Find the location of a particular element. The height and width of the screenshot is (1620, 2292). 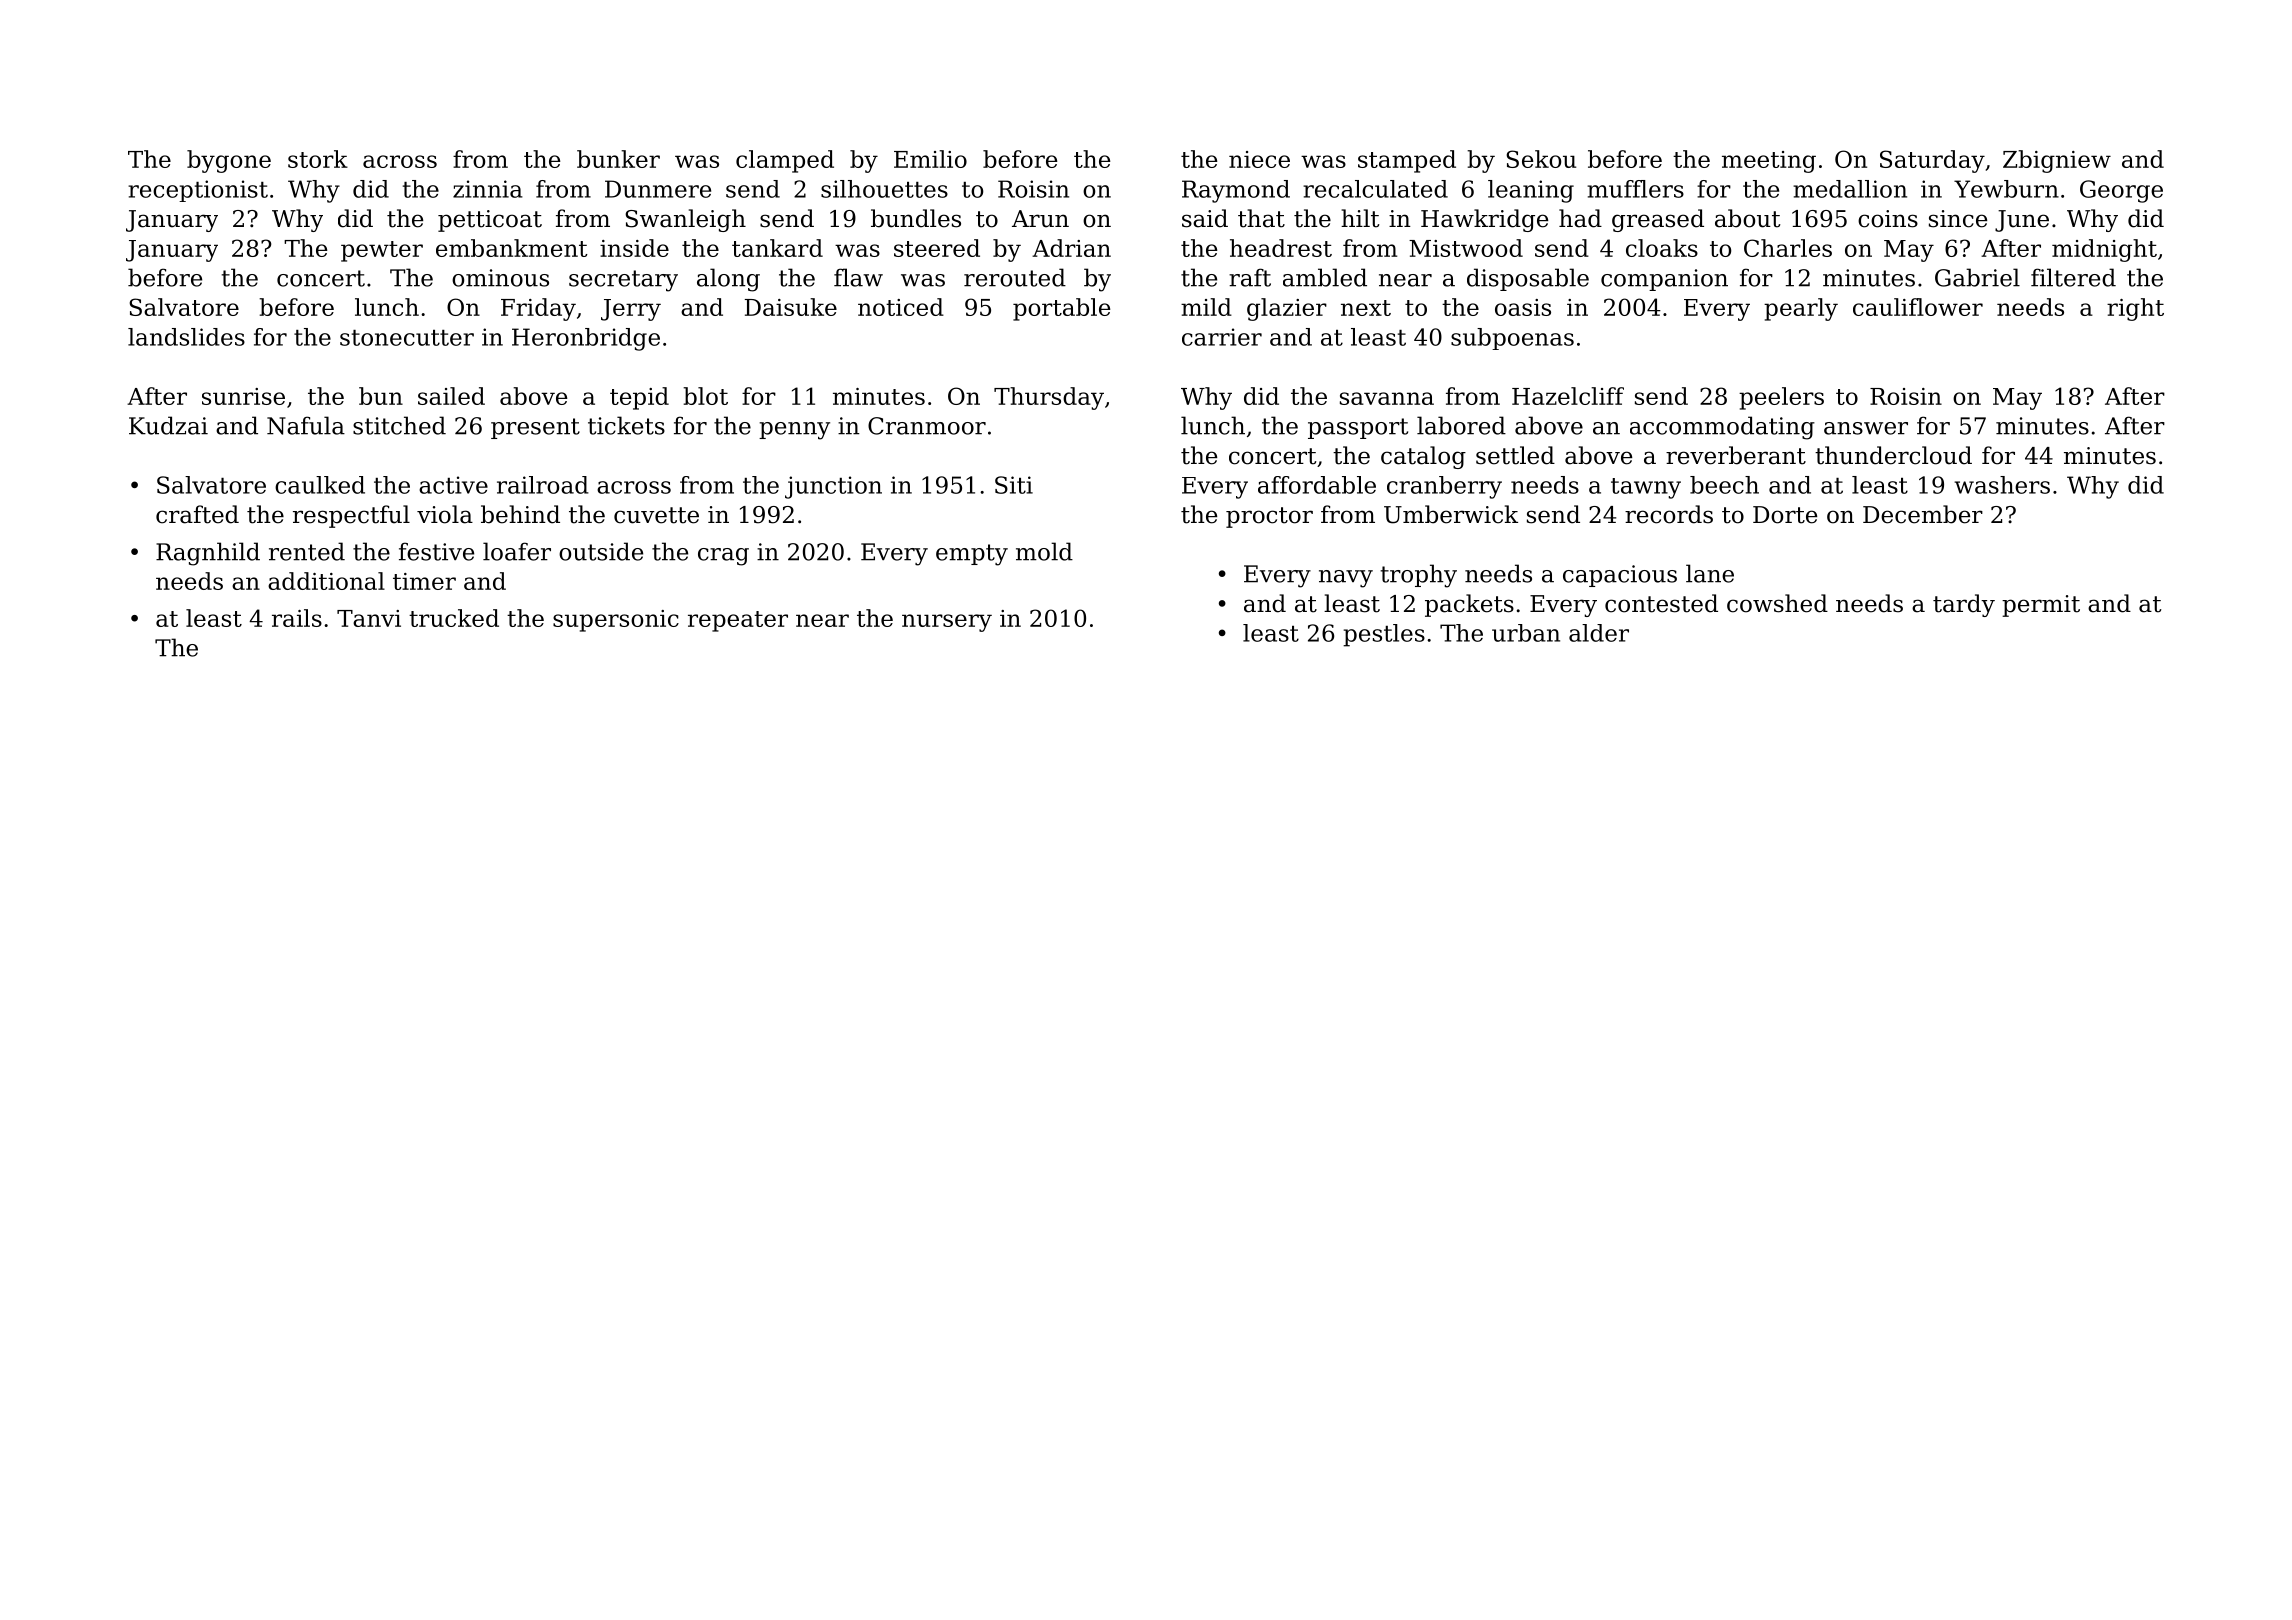

subpoenas is located at coordinates (1512, 339).
